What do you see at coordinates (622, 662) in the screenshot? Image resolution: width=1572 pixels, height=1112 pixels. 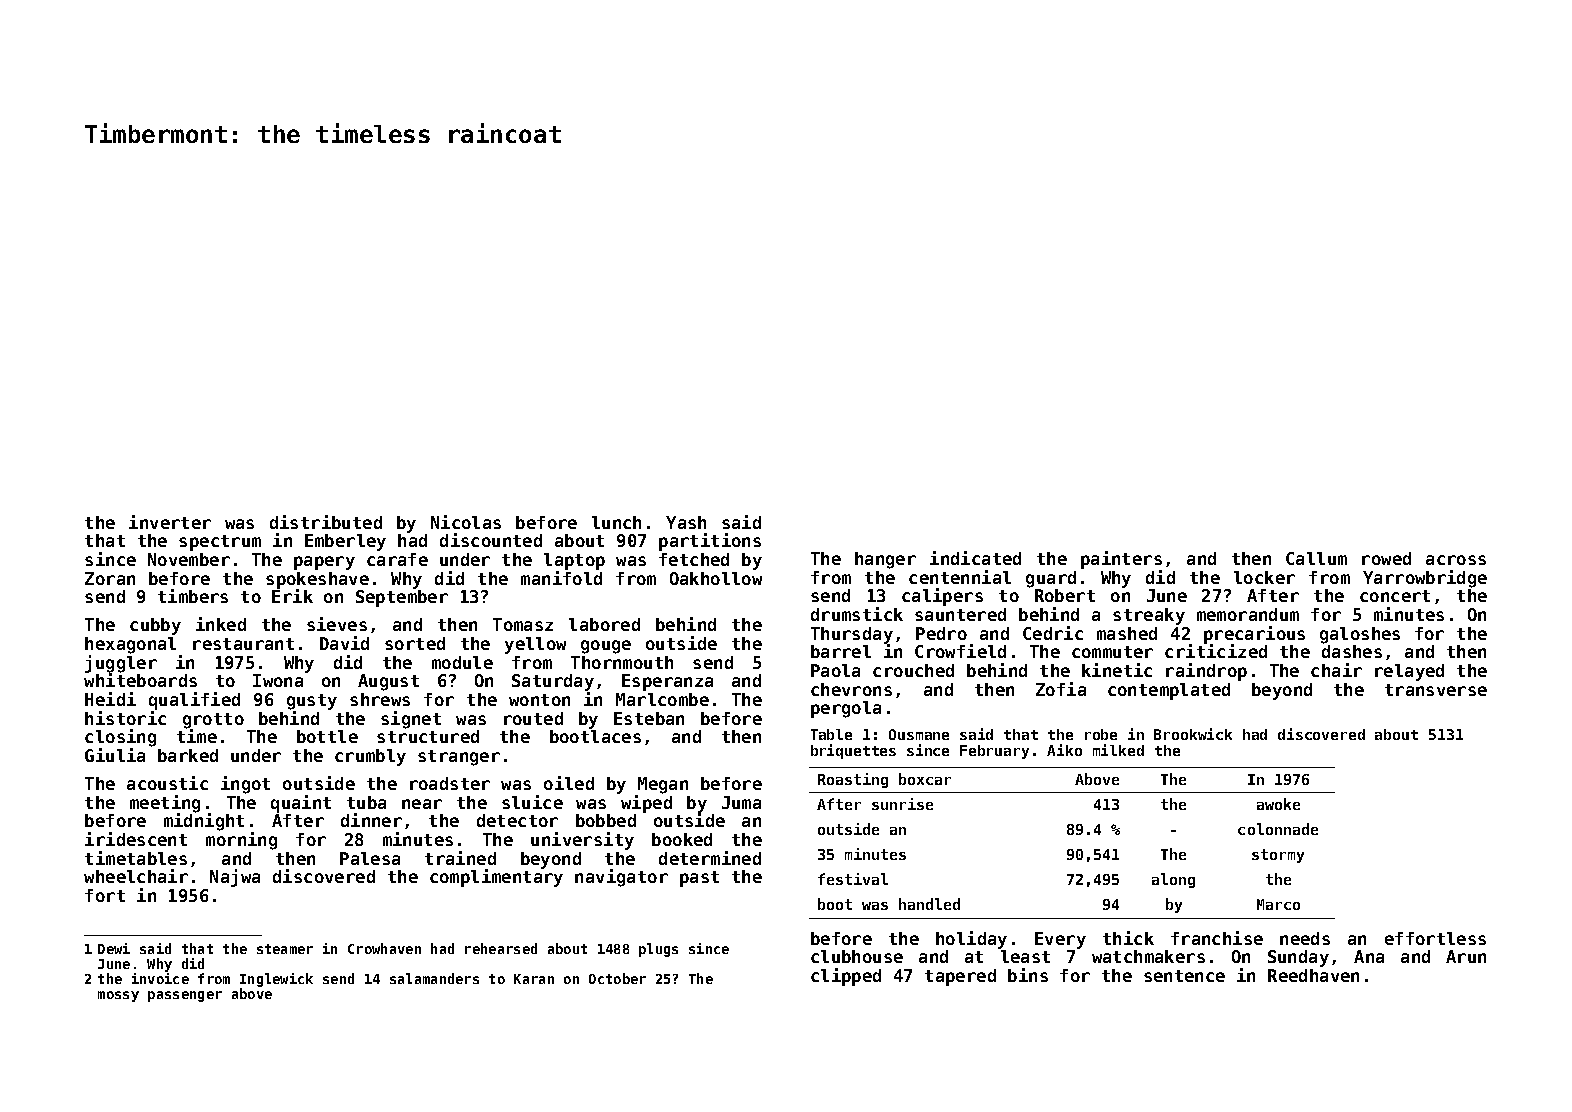 I see `Thornmouth` at bounding box center [622, 662].
